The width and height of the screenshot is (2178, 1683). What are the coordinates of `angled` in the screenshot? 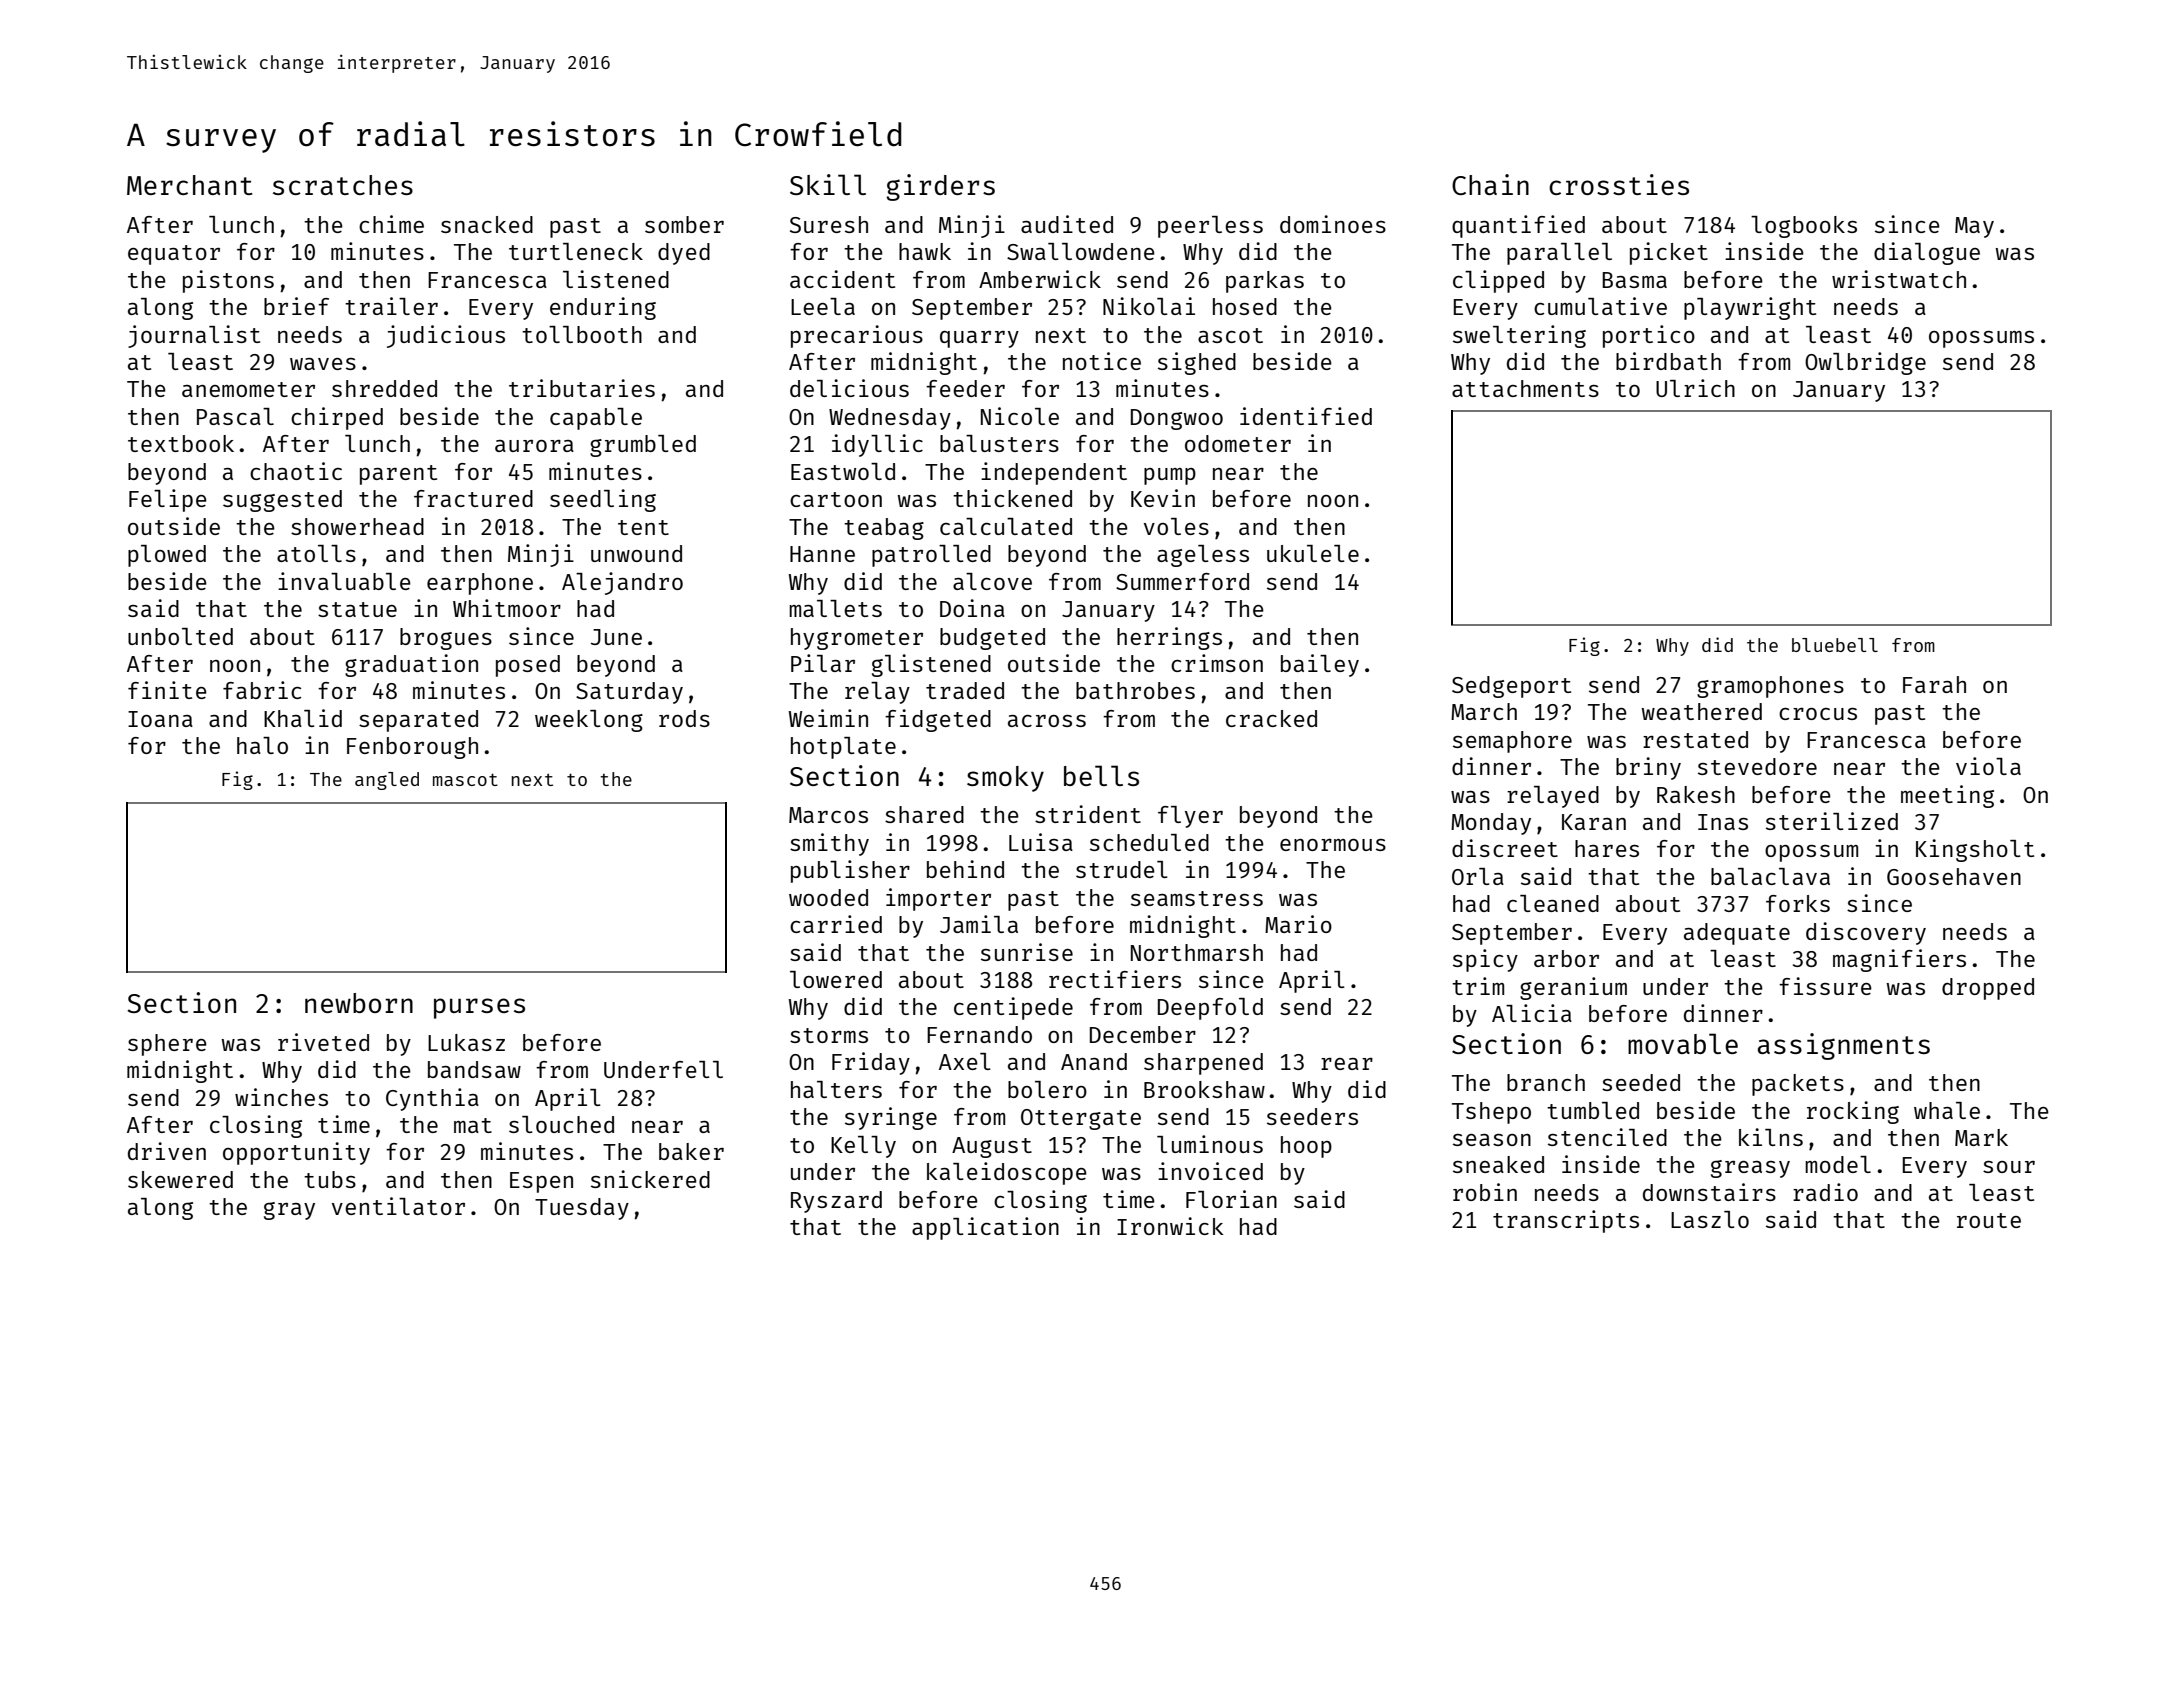 It's located at (387, 781).
